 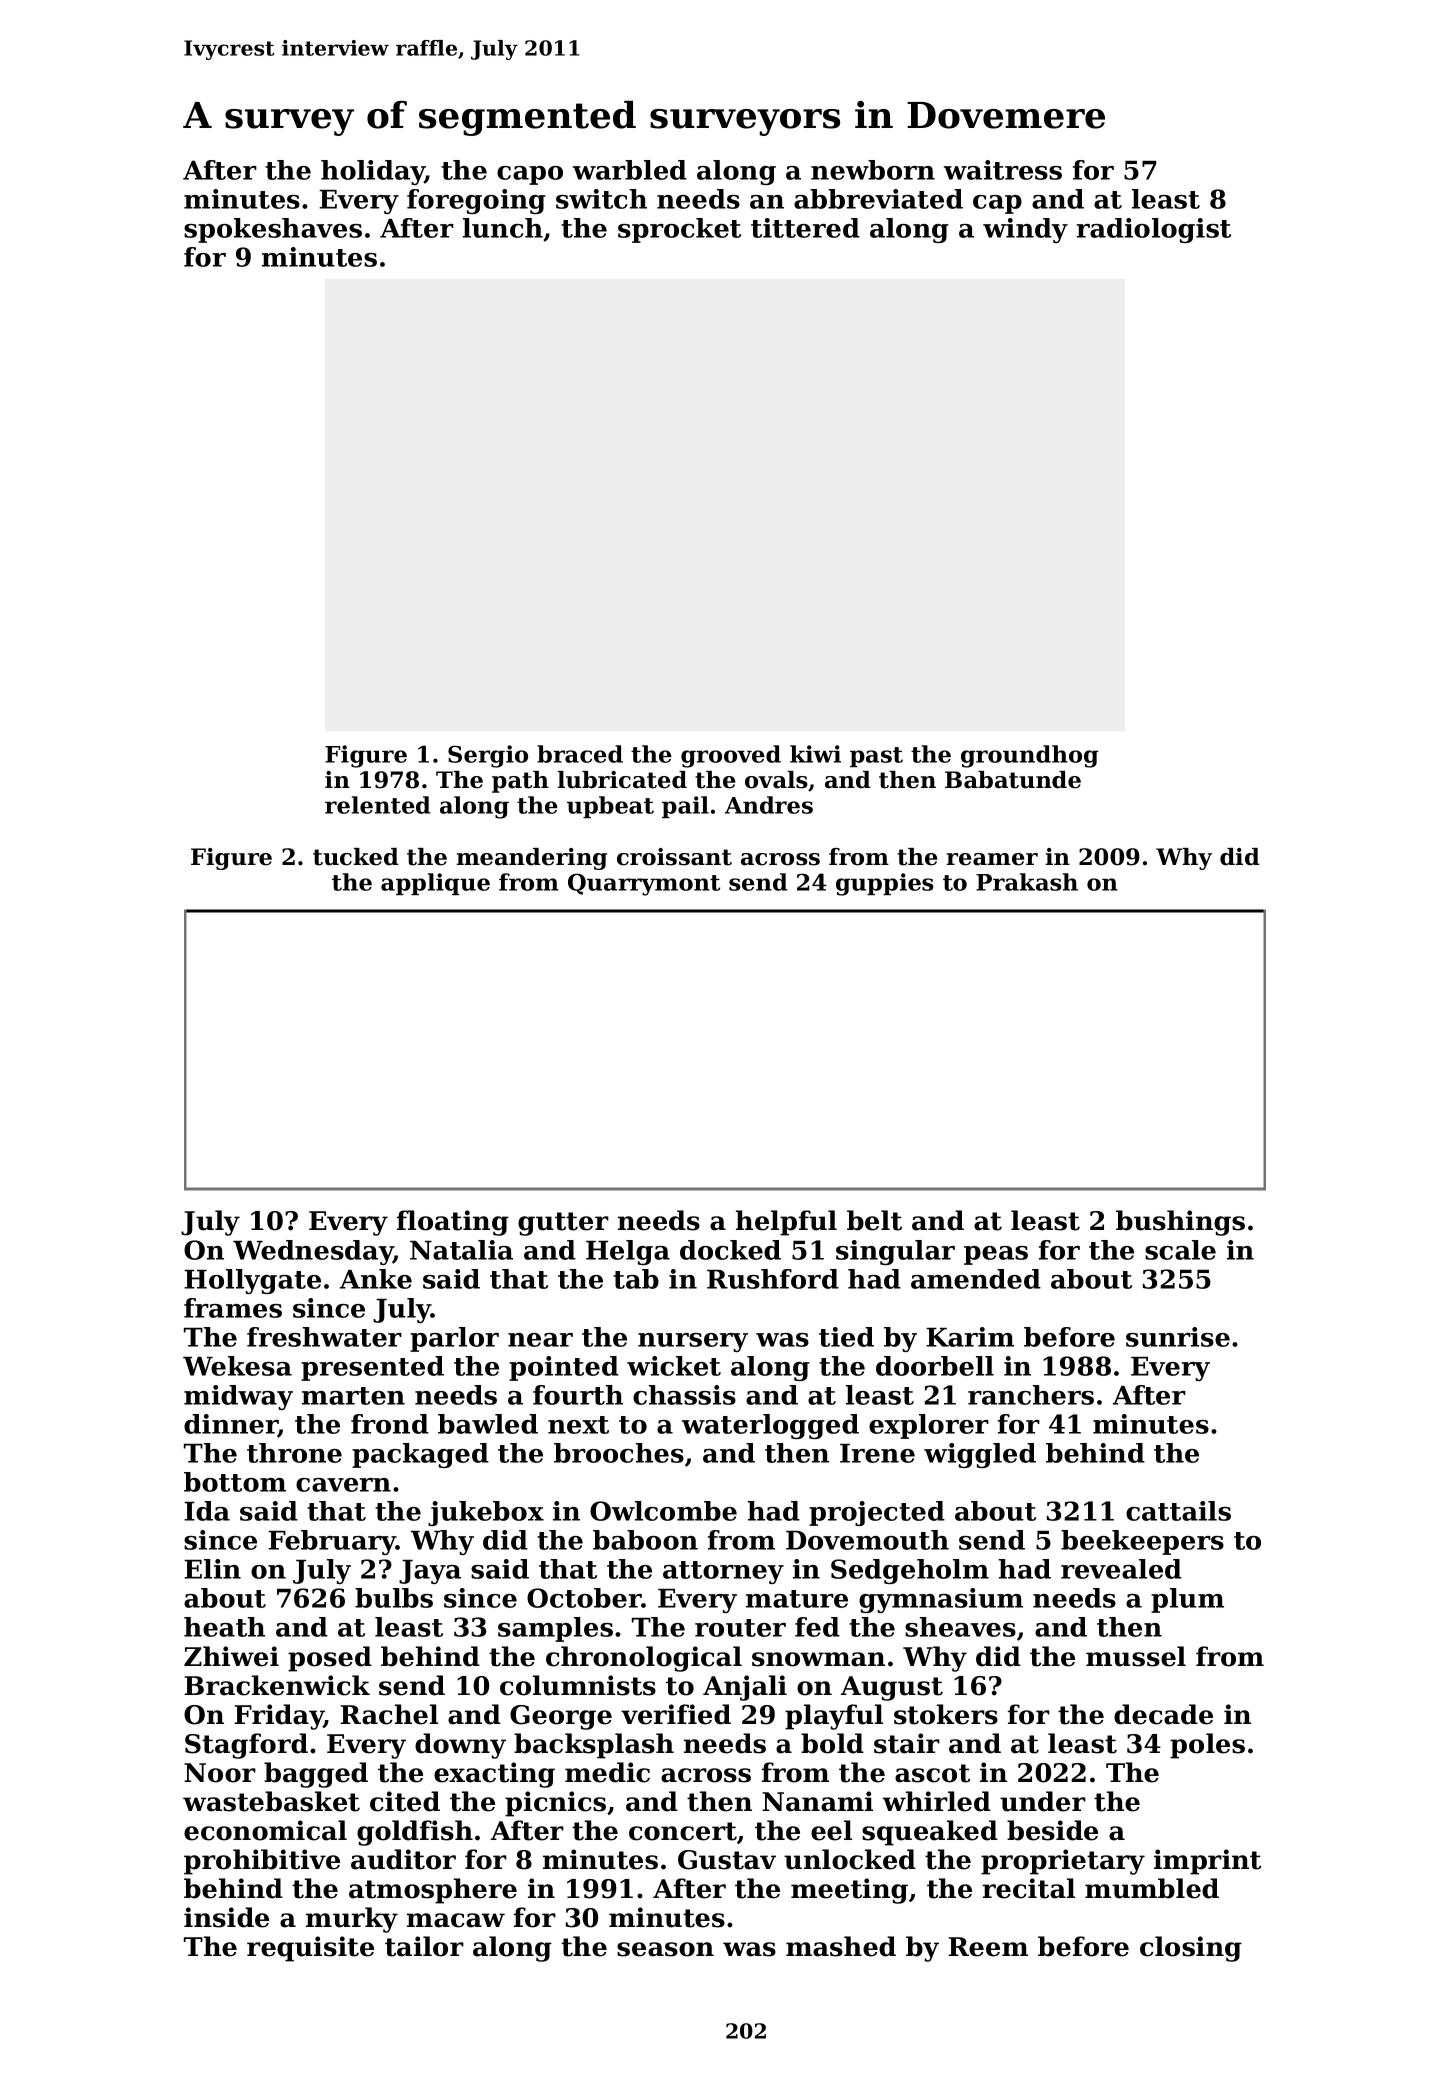 I want to click on holiday, so click(x=373, y=172).
